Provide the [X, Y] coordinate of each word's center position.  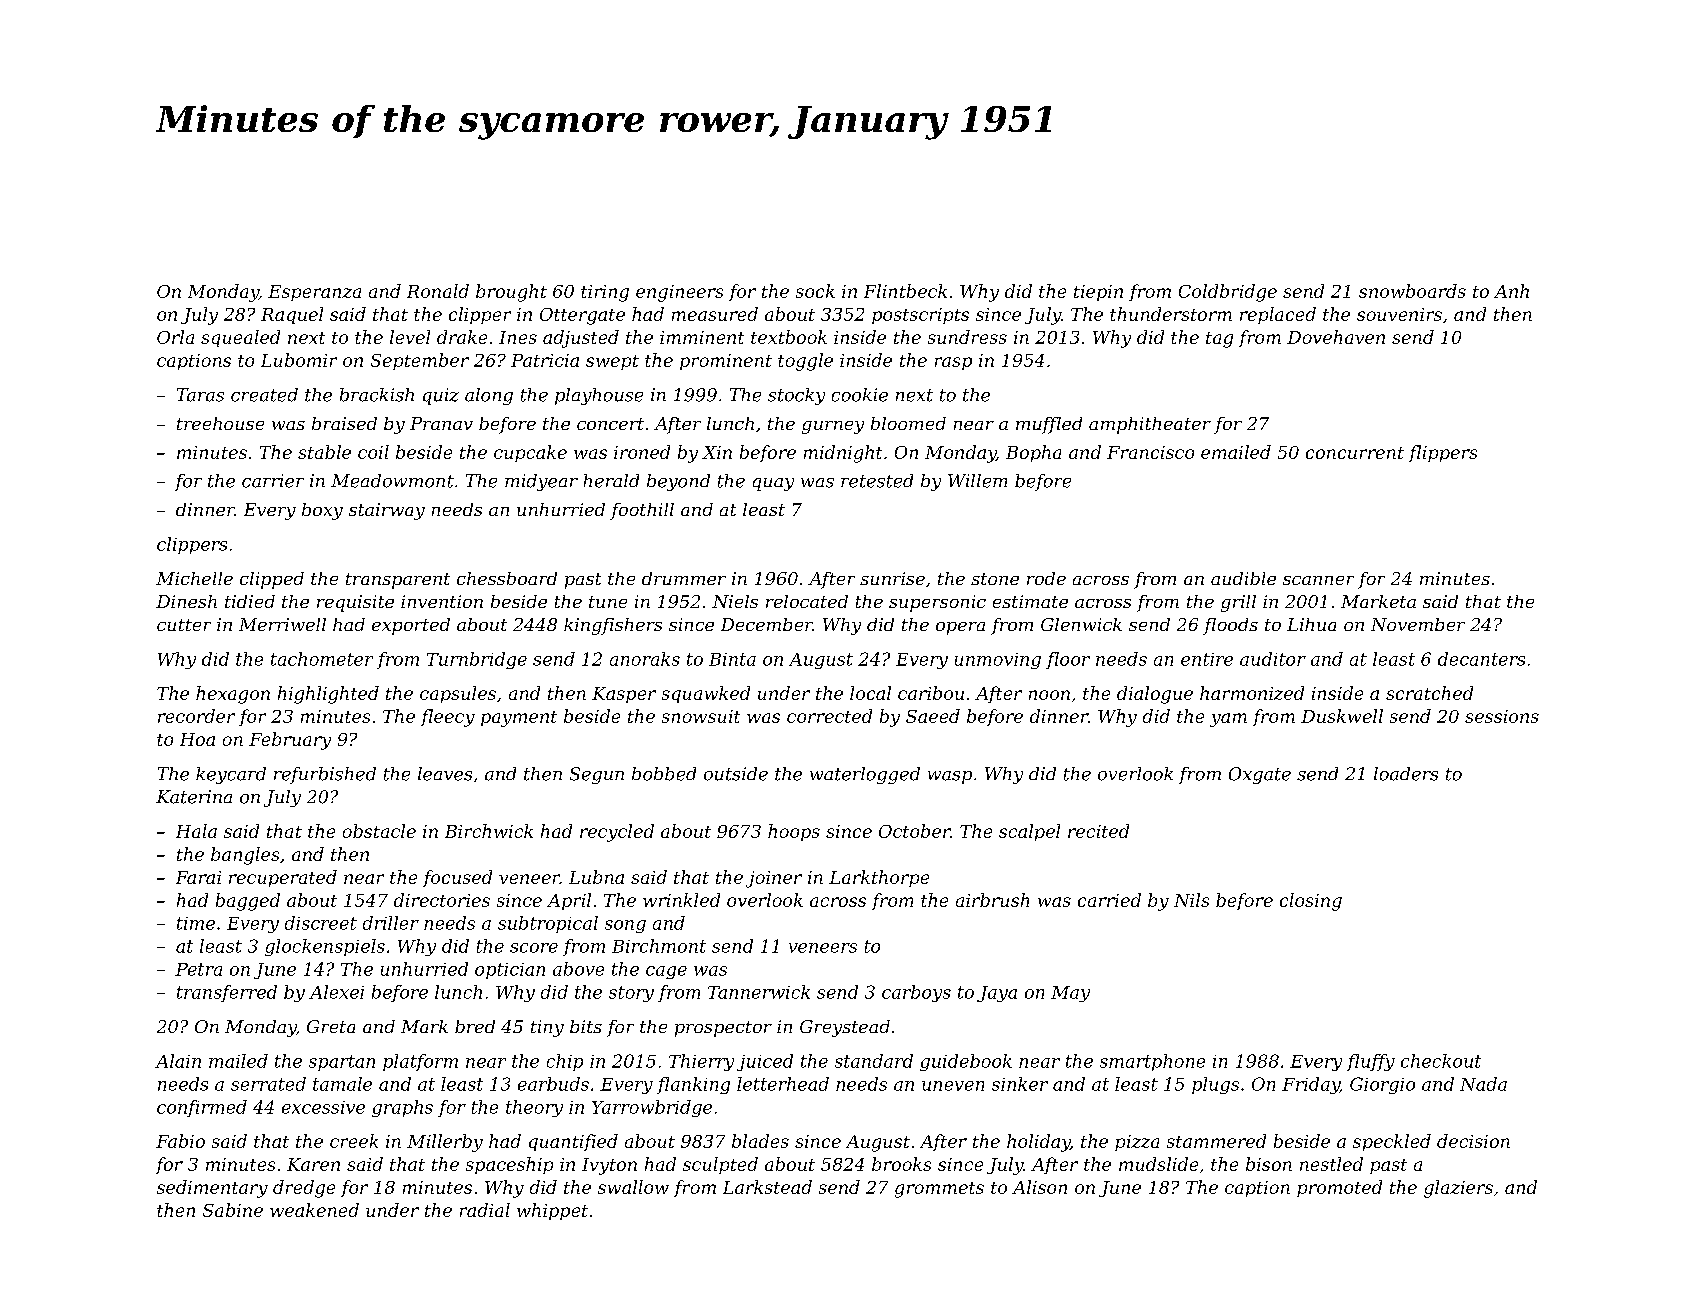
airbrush [992, 900]
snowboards [1412, 291]
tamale [342, 1084]
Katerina [194, 797]
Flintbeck [905, 291]
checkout [1441, 1061]
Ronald [438, 291]
